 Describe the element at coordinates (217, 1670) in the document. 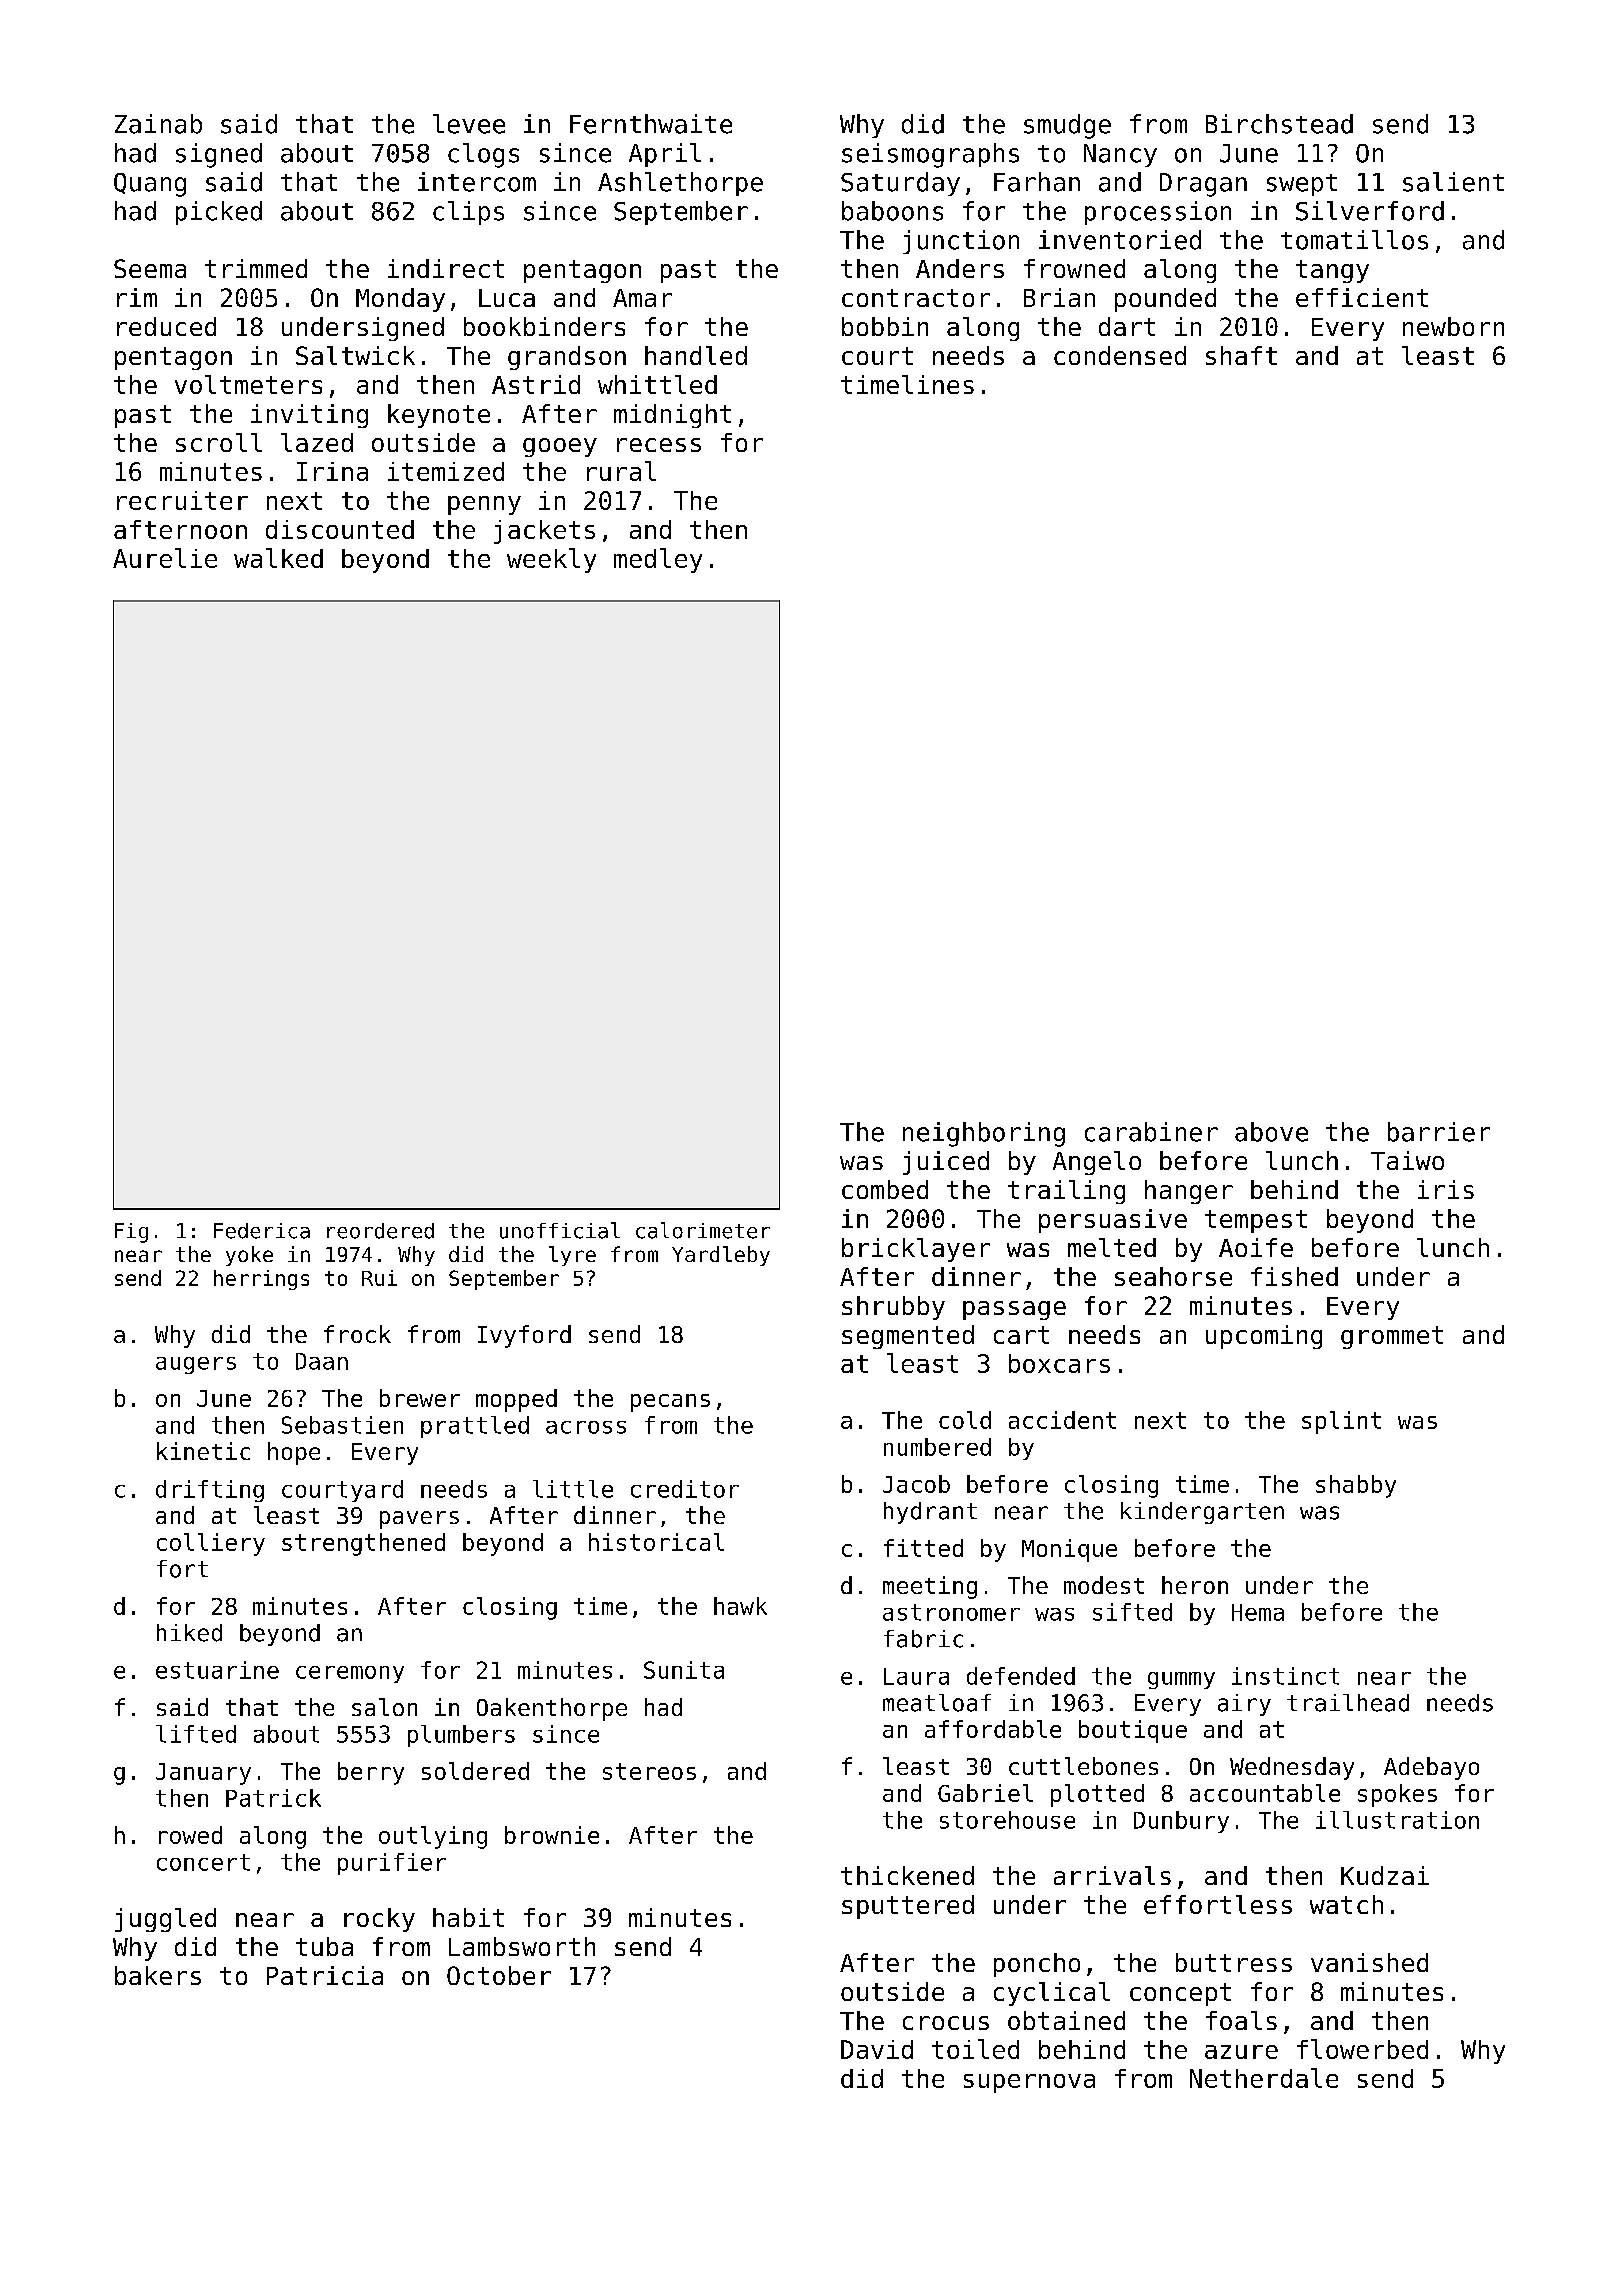

I see `estuarine` at that location.
